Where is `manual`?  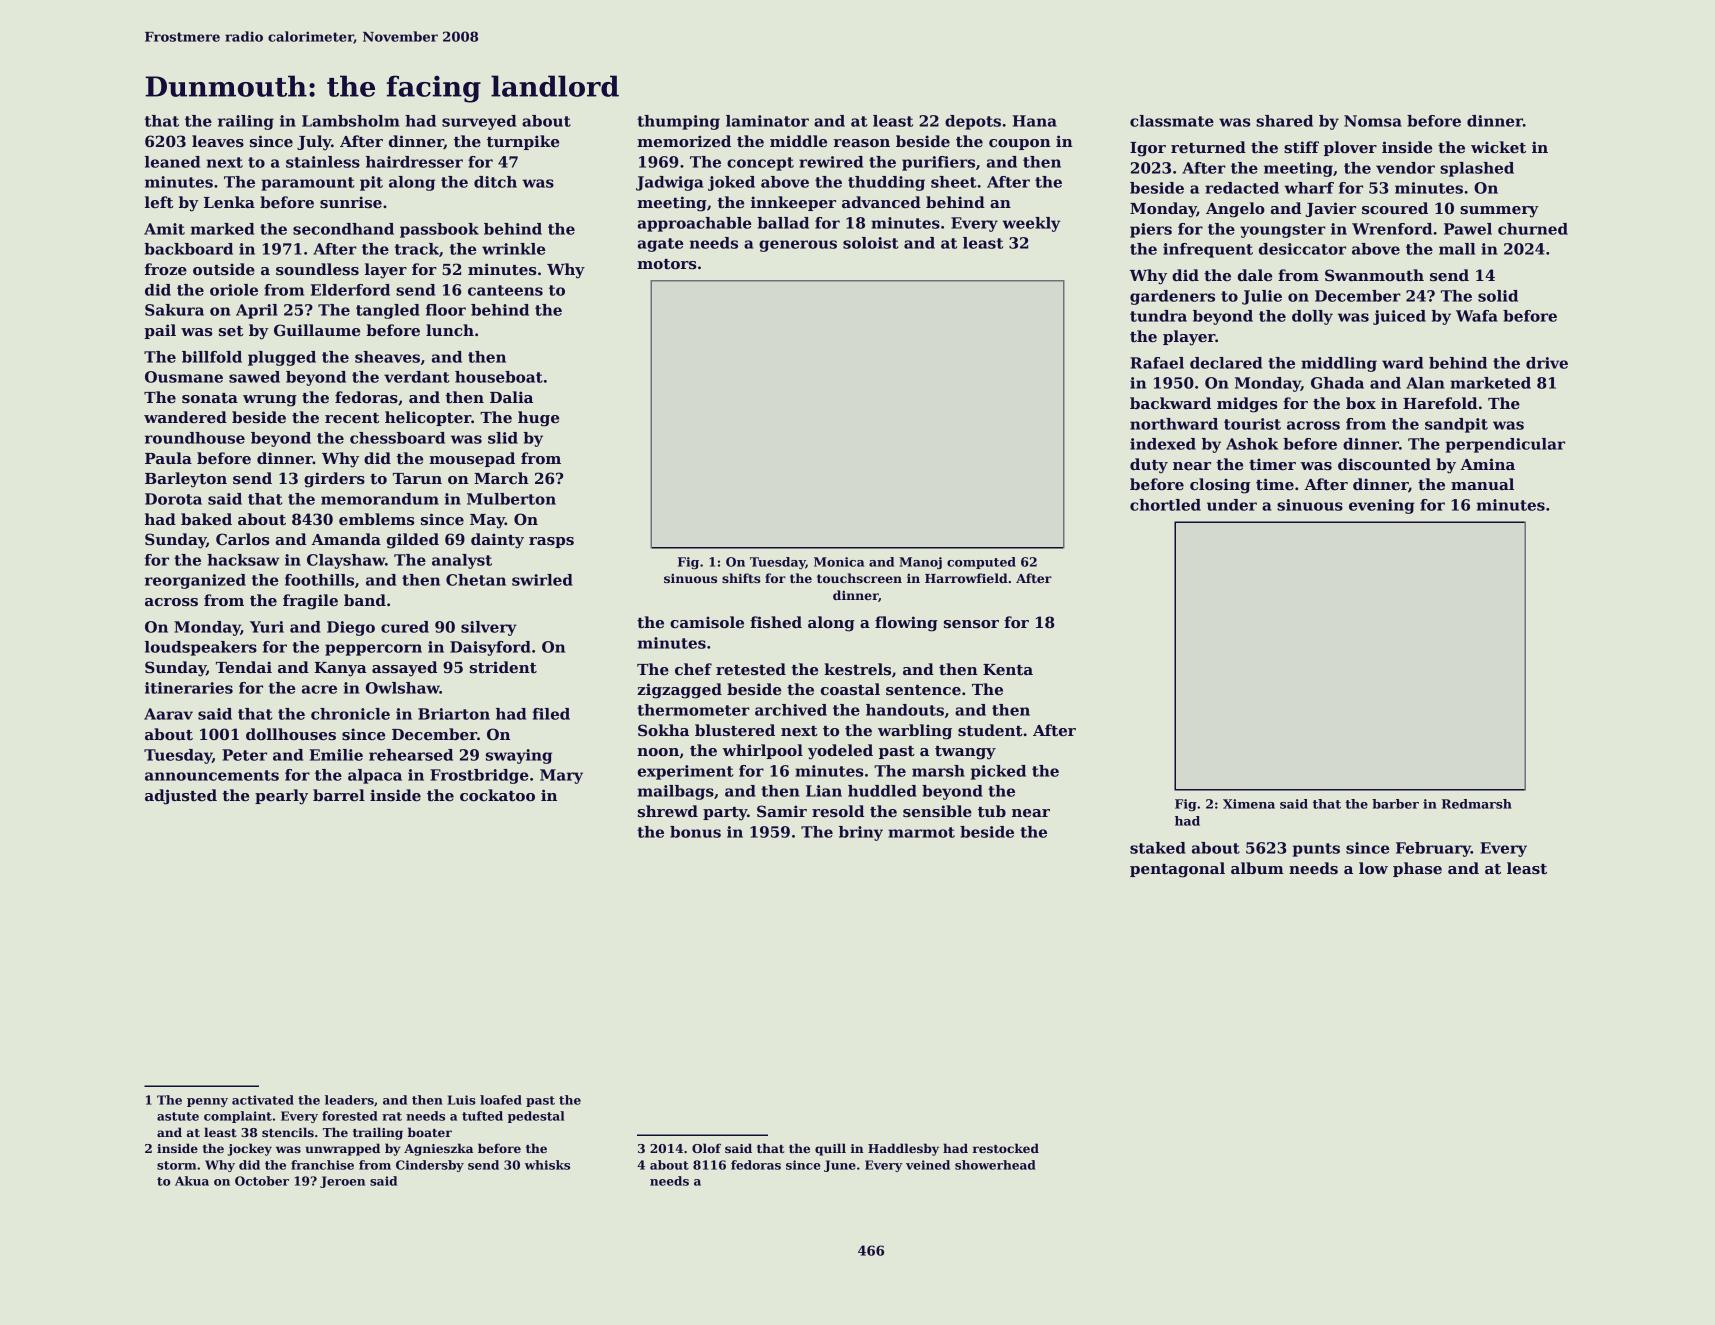
manual is located at coordinates (1482, 484).
